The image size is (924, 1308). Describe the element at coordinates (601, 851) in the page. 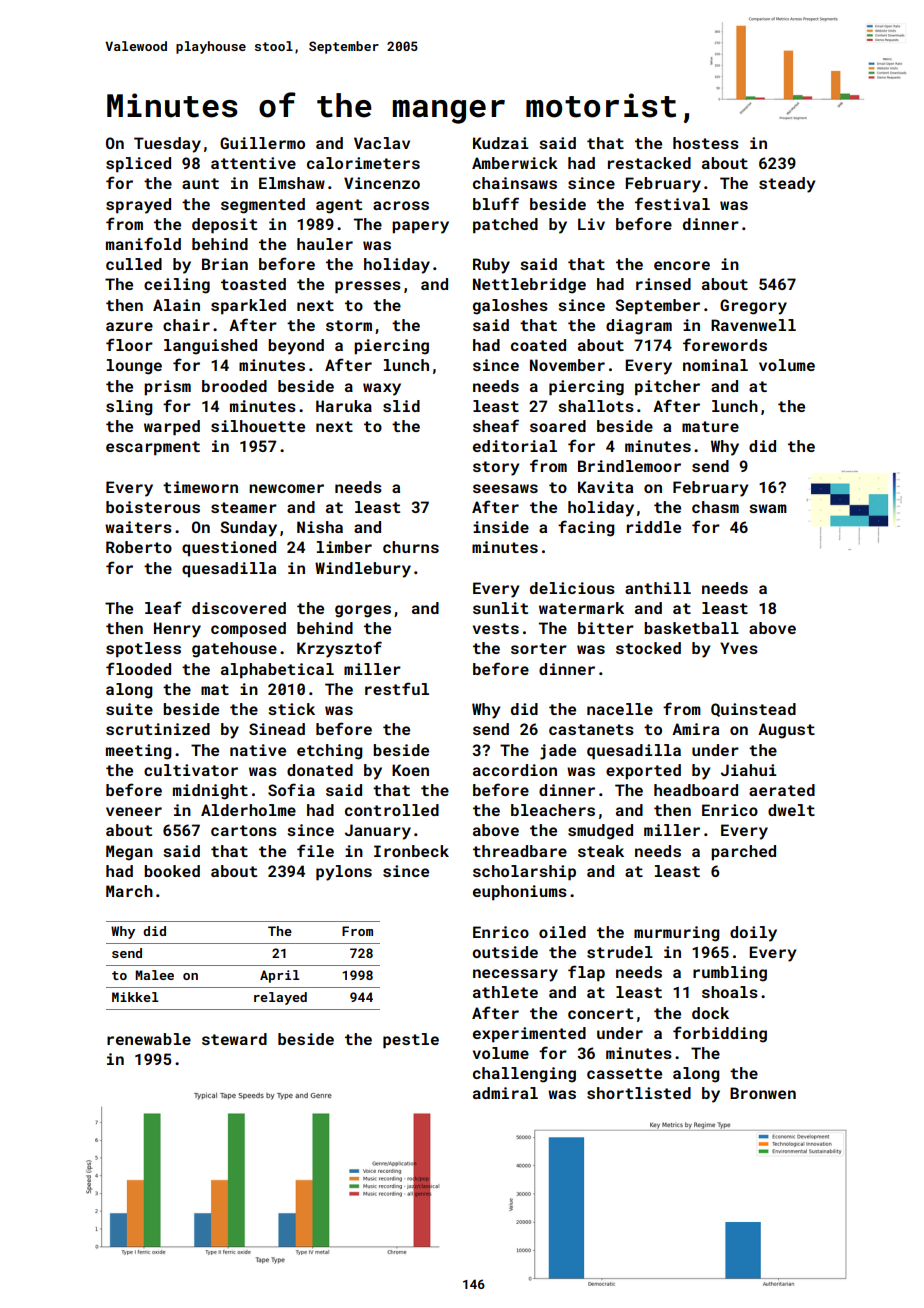

I see `steak` at that location.
